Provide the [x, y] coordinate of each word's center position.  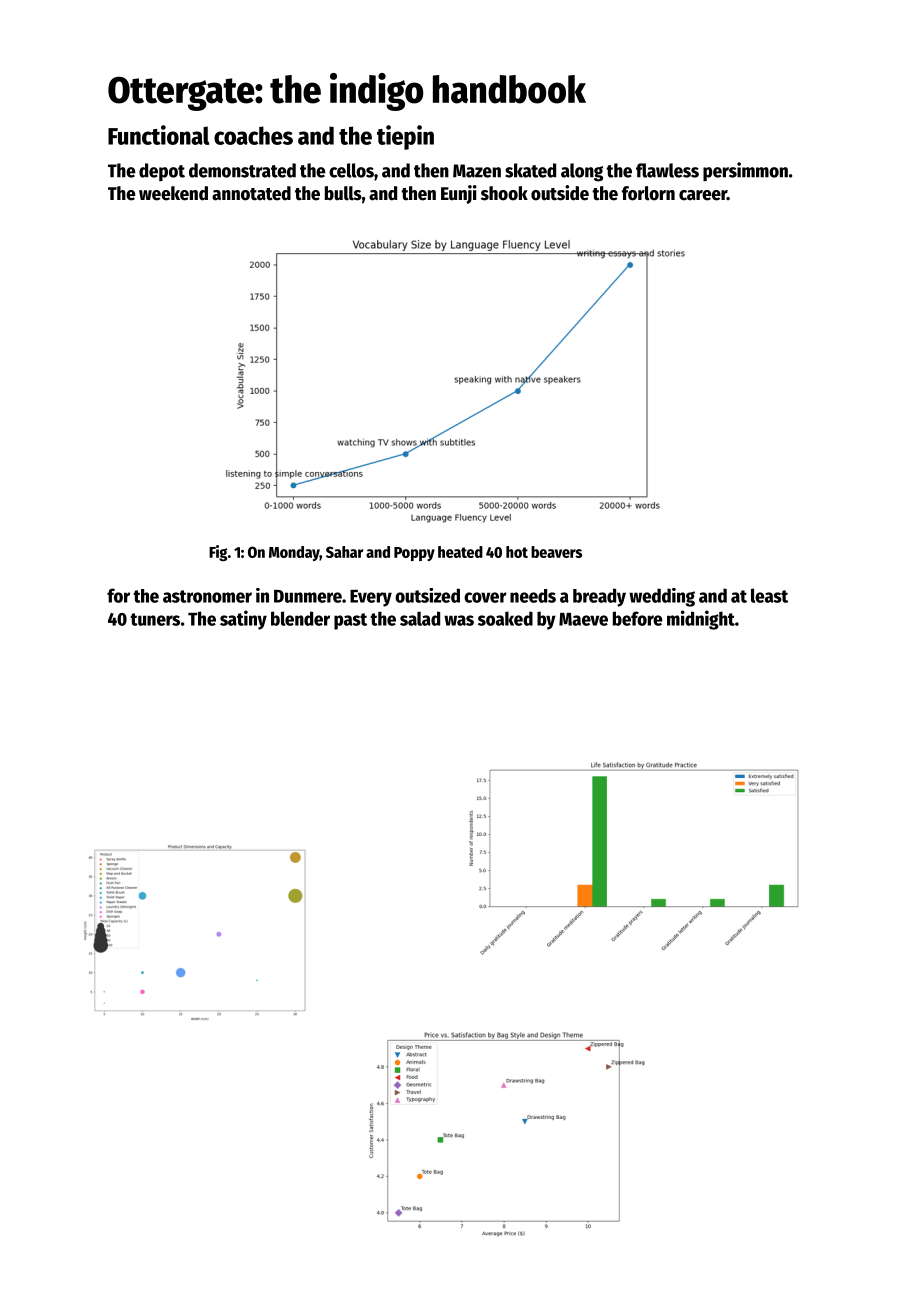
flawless [667, 170]
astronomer [207, 596]
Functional [158, 135]
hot [517, 552]
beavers [556, 552]
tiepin [405, 137]
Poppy [414, 554]
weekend [173, 193]
